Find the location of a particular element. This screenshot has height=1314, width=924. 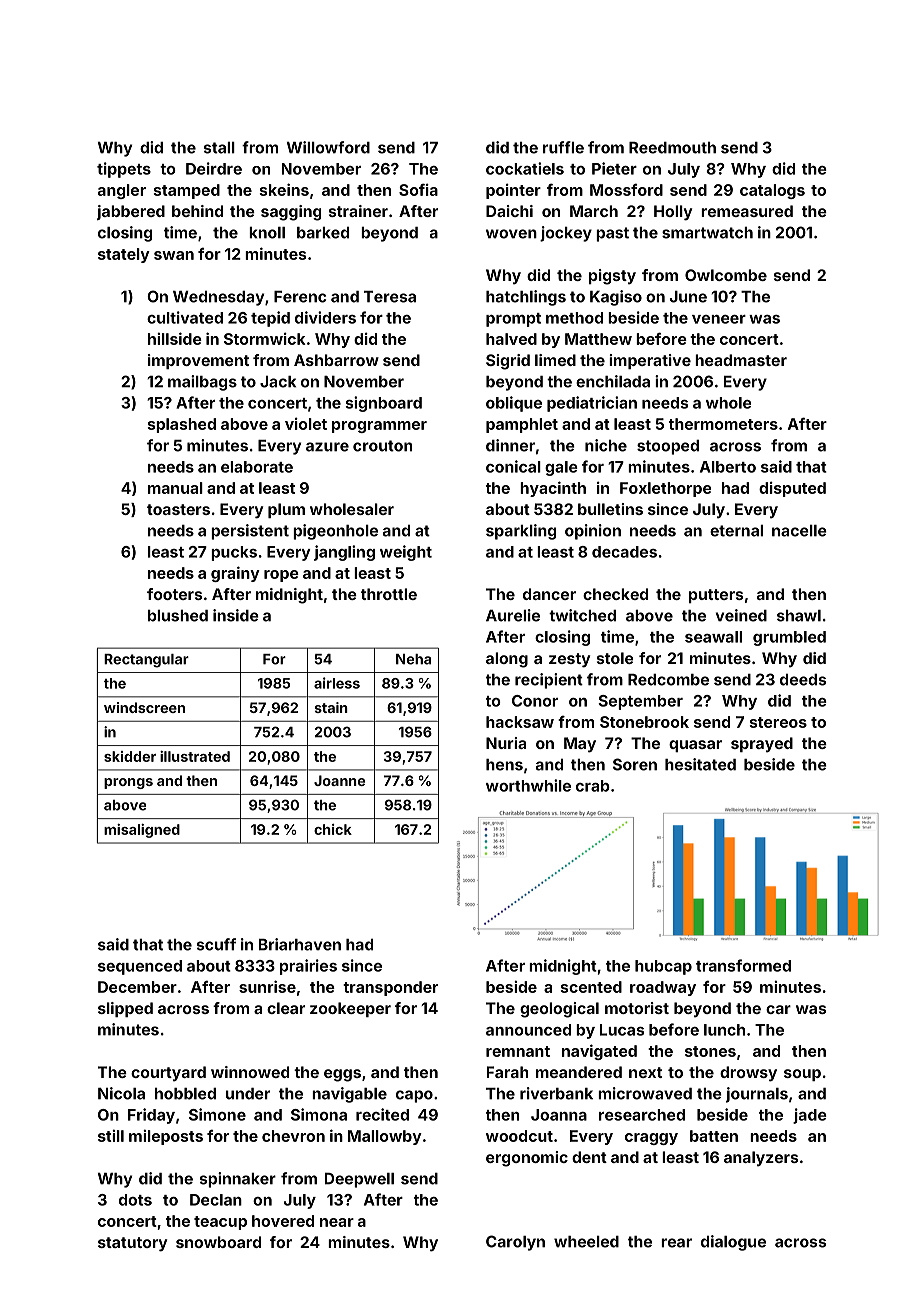

ruffle is located at coordinates (563, 147).
